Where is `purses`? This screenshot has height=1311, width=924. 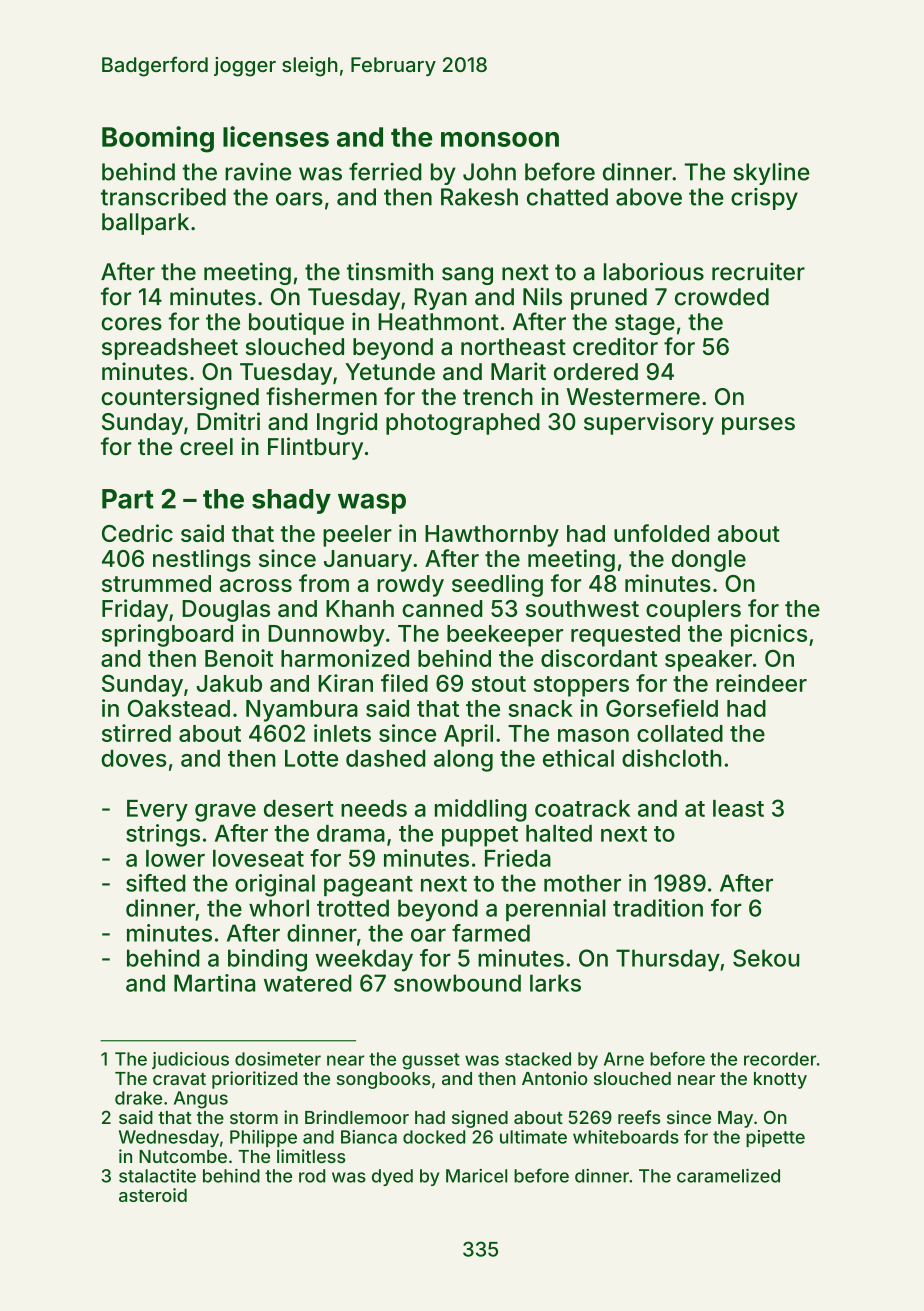
purses is located at coordinates (758, 426).
